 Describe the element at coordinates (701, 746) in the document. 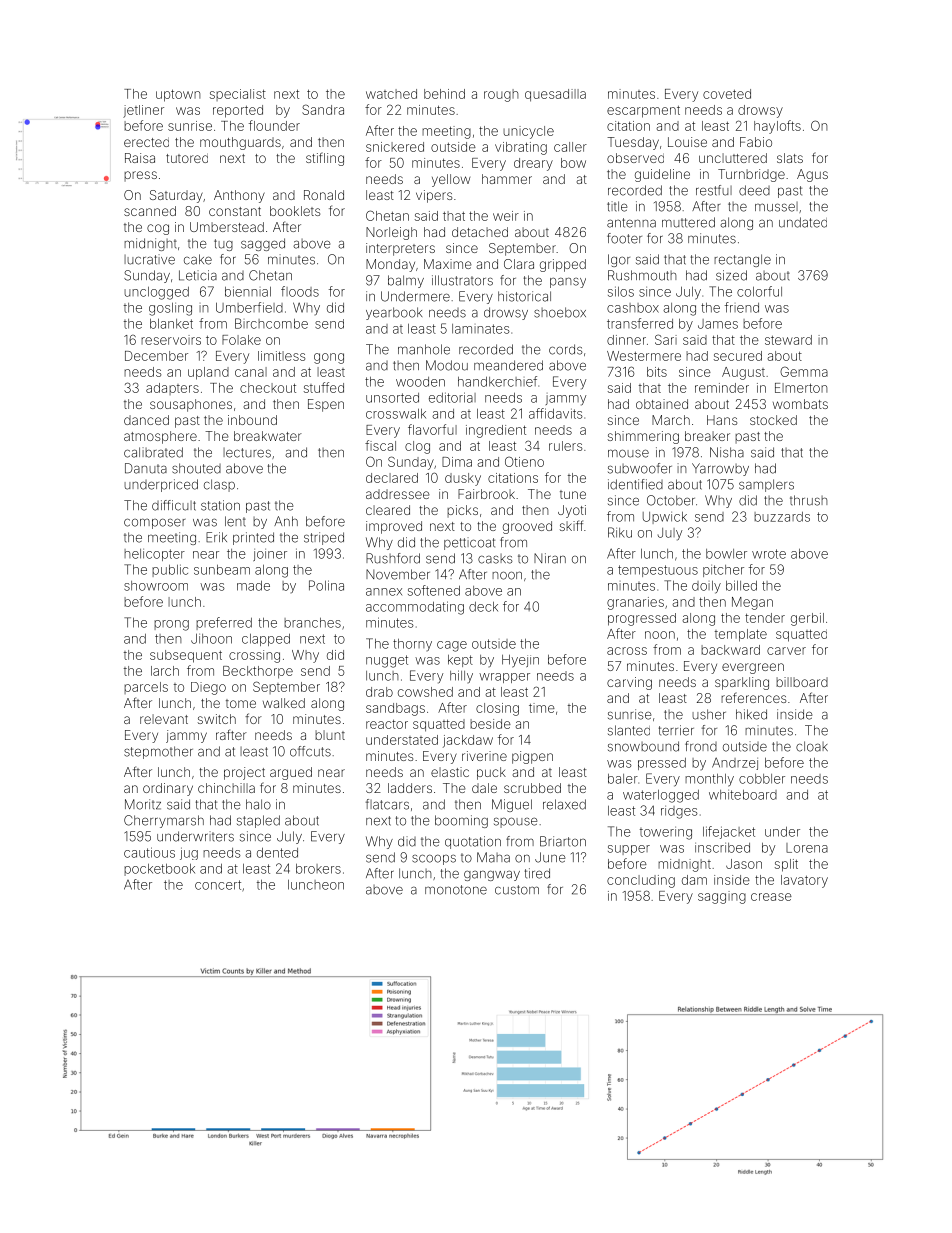

I see `frond` at that location.
